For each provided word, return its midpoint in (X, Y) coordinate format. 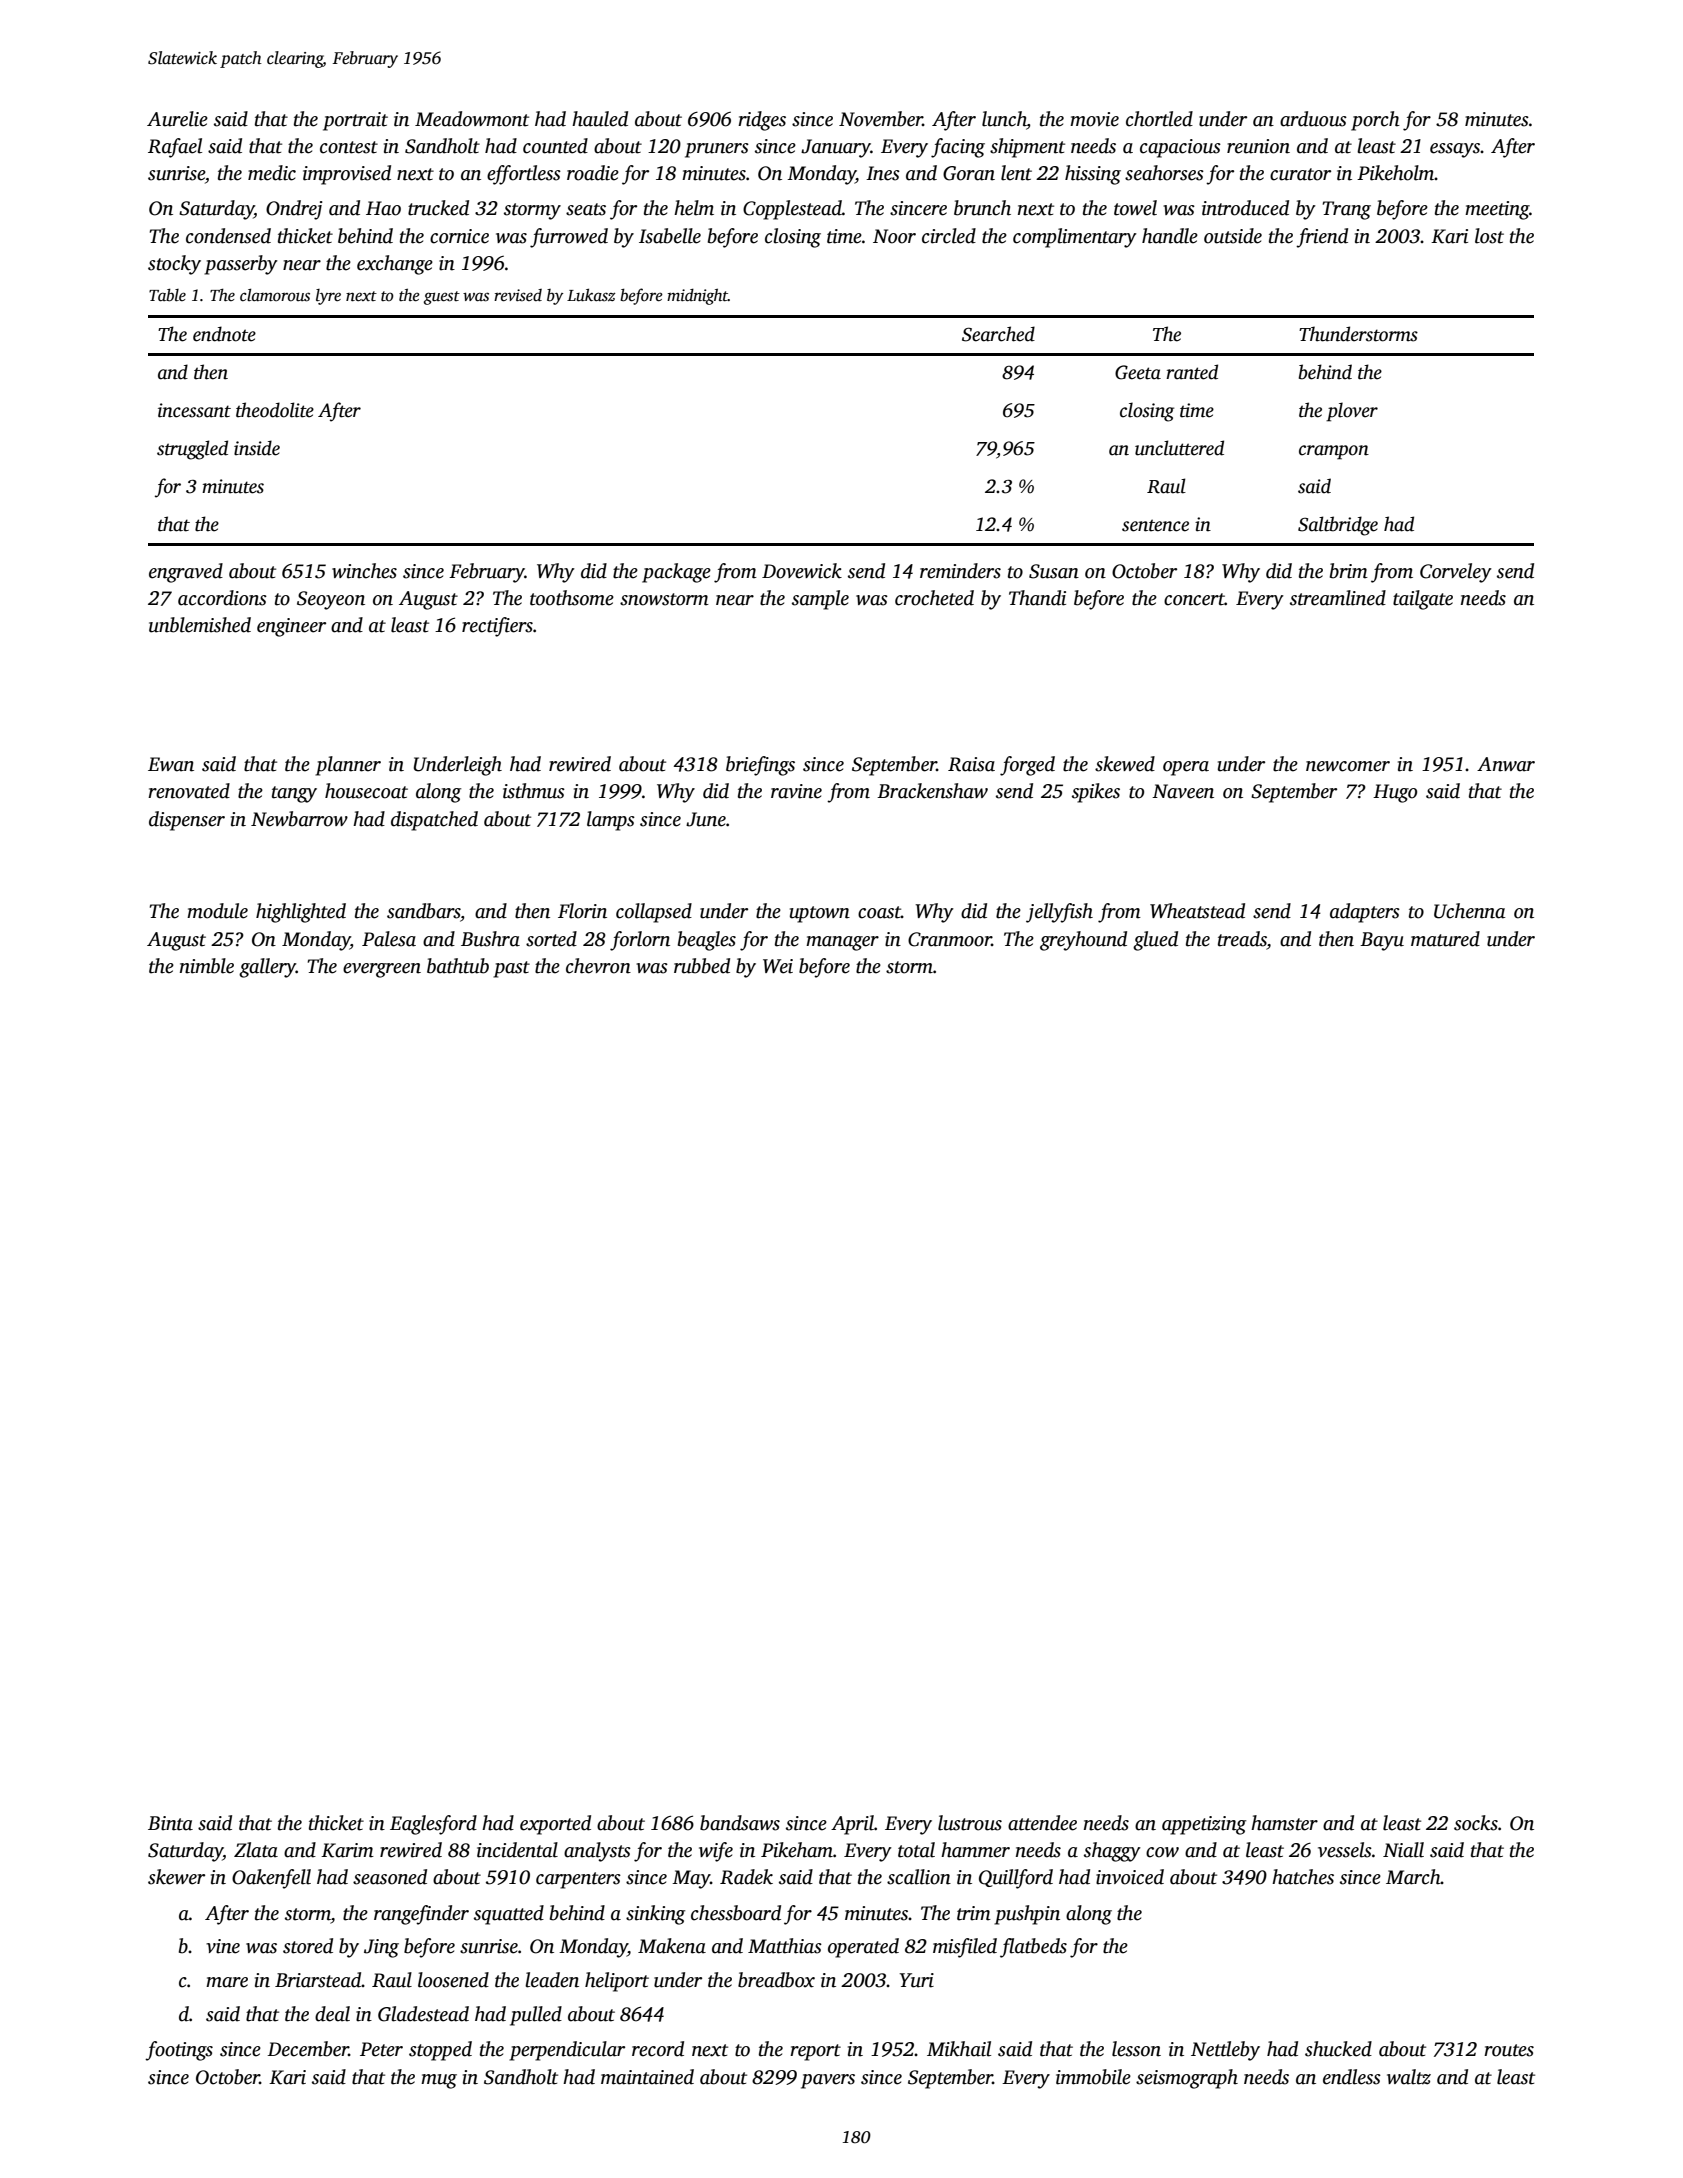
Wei (778, 966)
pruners (717, 150)
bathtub (458, 966)
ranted (1192, 372)
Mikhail (959, 2049)
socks (1476, 1823)
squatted (509, 1915)
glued (1155, 941)
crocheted (934, 598)
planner (348, 766)
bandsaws (740, 1823)
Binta (170, 1823)
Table (167, 295)
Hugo (1395, 793)
